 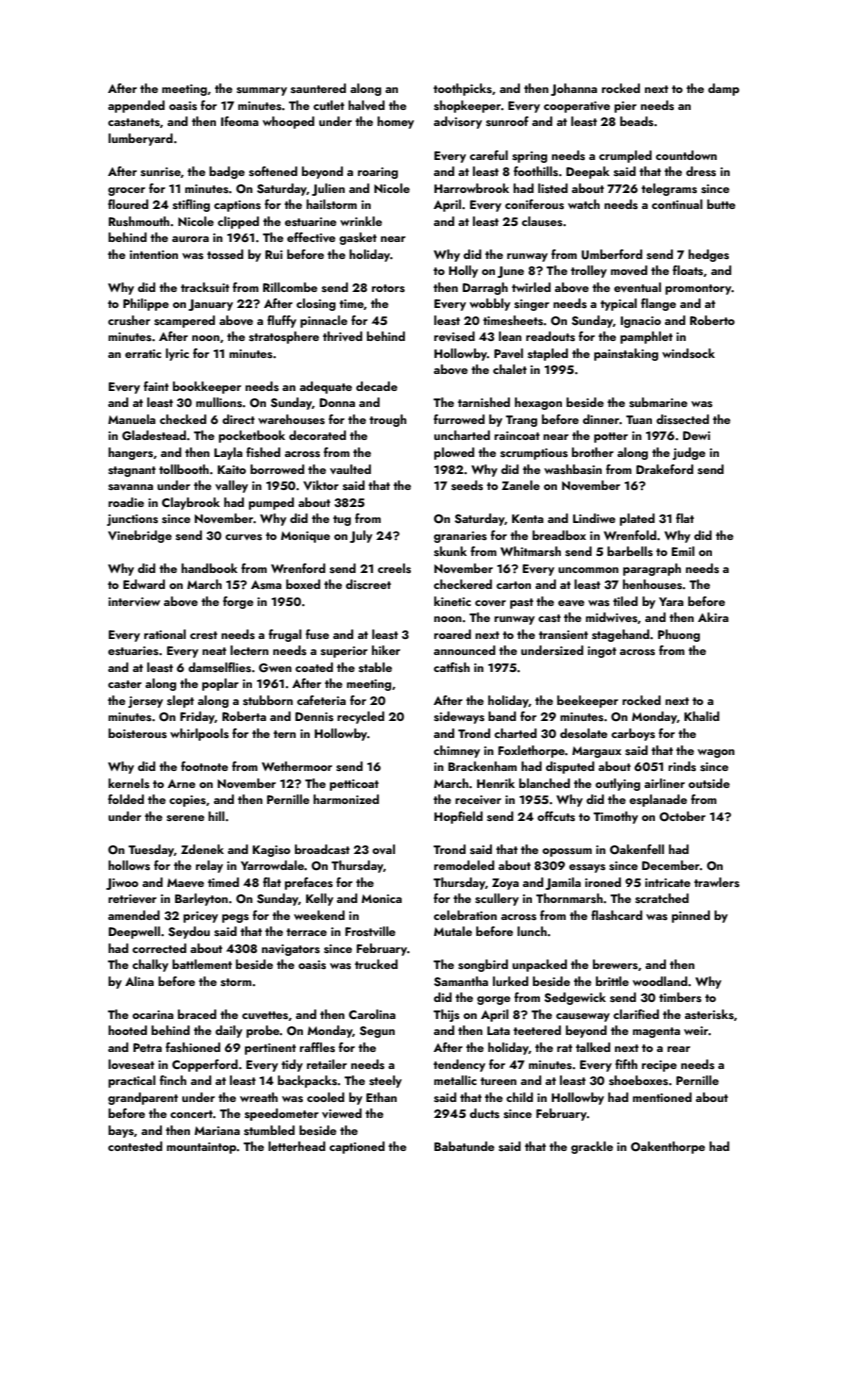 I want to click on summary, so click(x=262, y=91).
